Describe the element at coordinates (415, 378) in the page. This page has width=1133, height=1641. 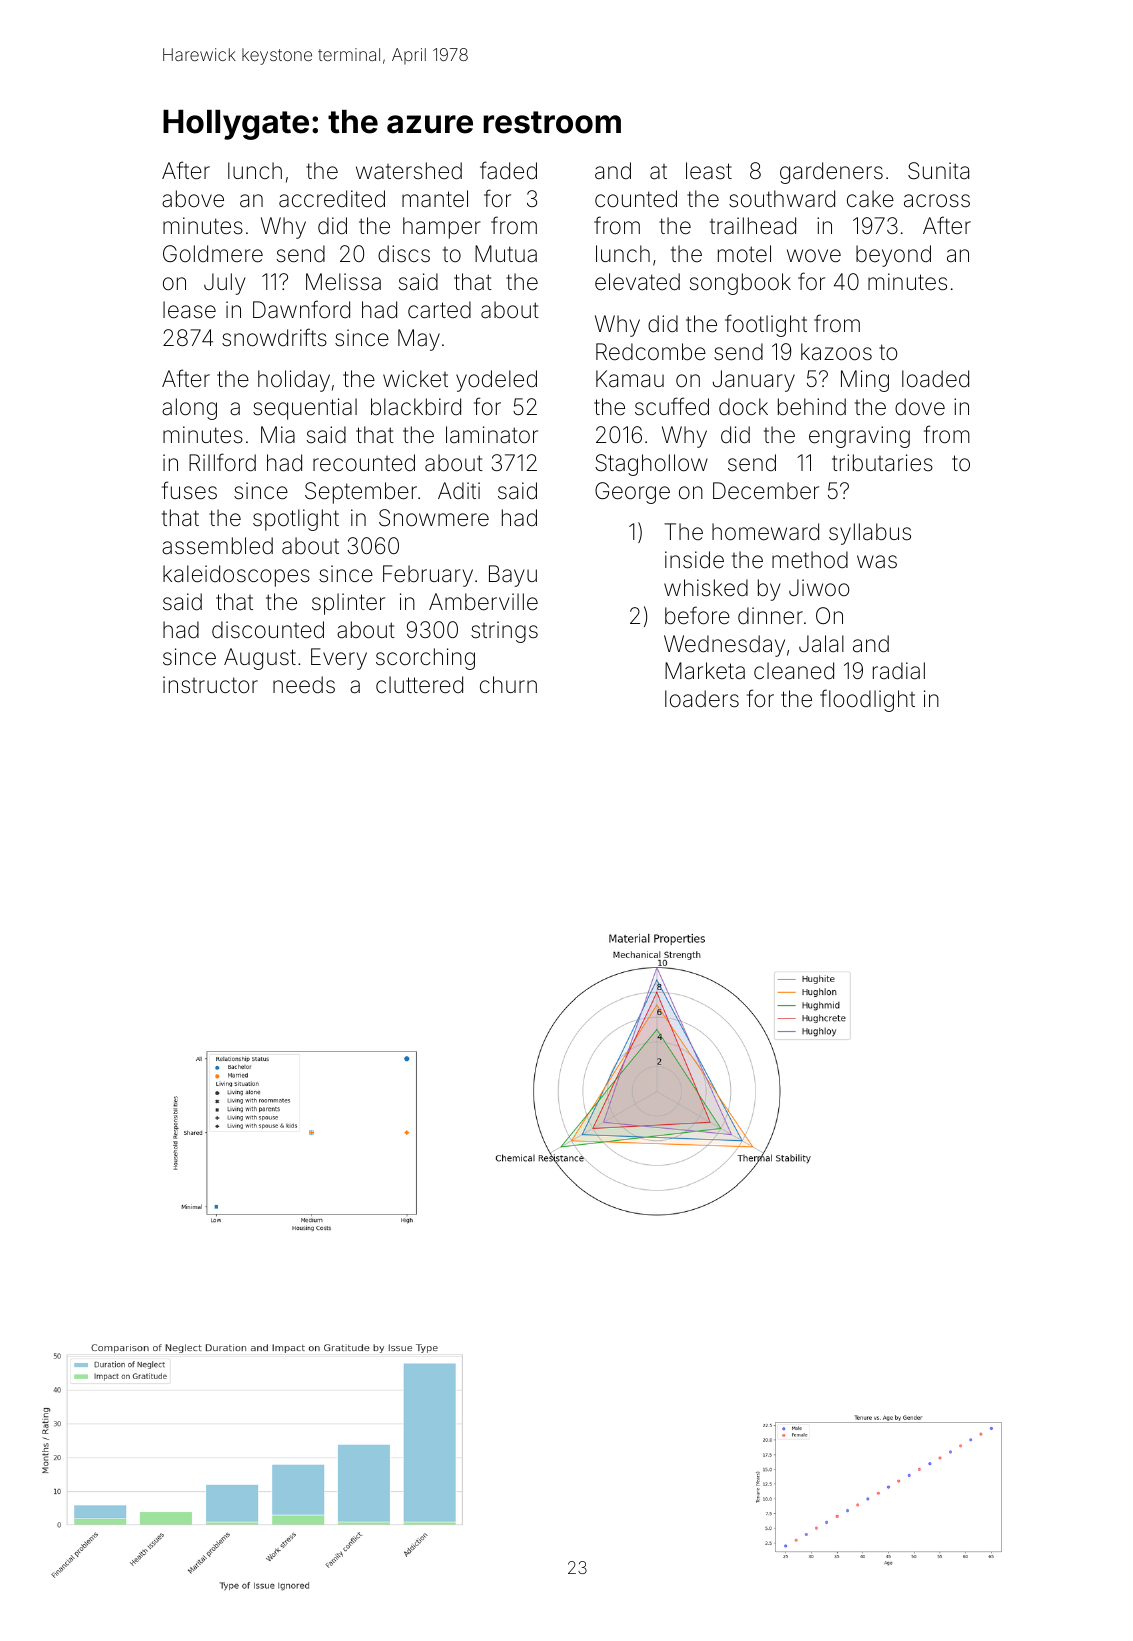
I see `wicket` at that location.
